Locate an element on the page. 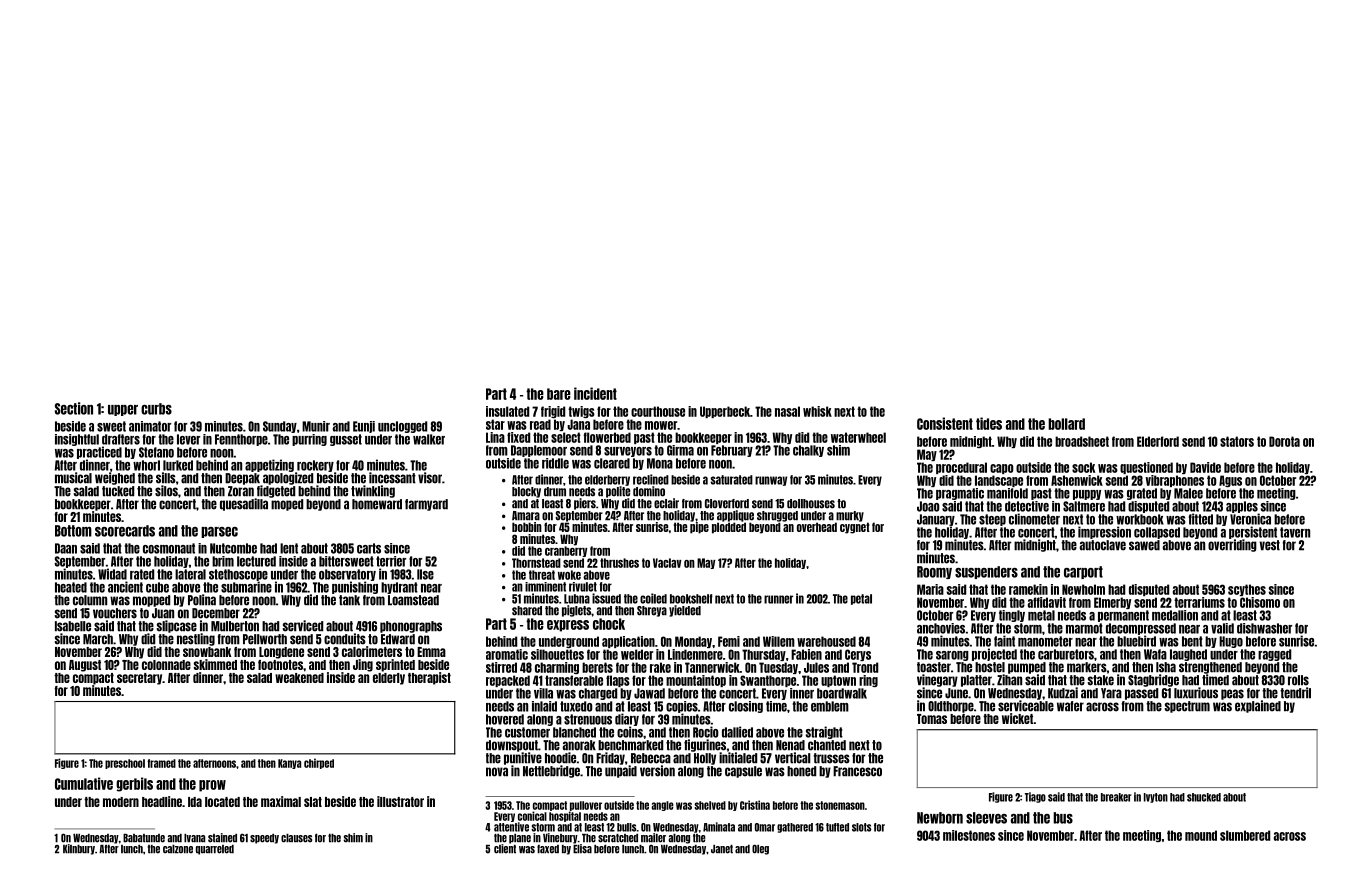 Image resolution: width=1372 pixels, height=887 pixels. Dorota is located at coordinates (1284, 441).
